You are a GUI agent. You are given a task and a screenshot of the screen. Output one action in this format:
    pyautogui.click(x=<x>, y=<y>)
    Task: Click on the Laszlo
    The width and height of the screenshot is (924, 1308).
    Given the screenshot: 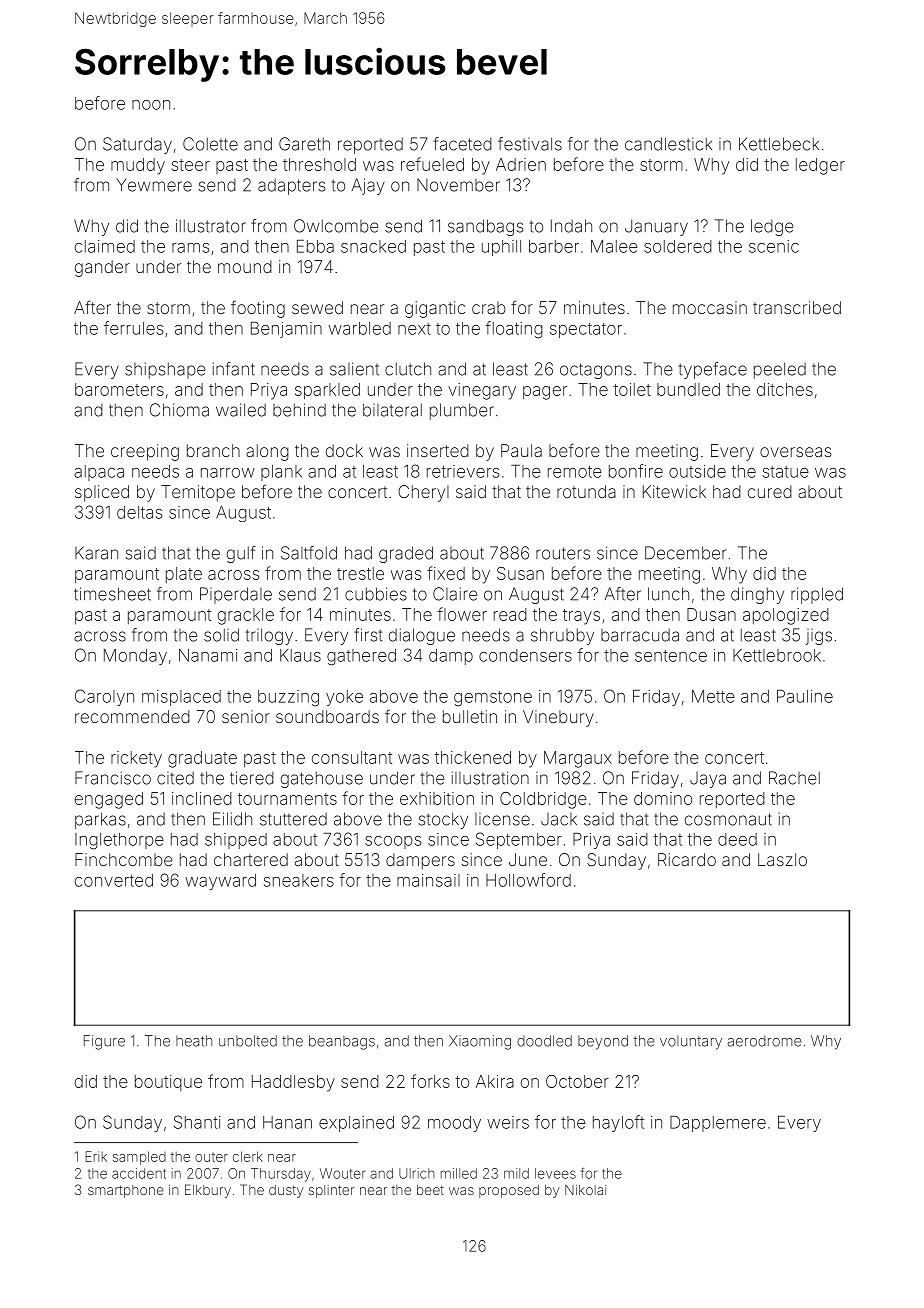 What is the action you would take?
    pyautogui.click(x=782, y=859)
